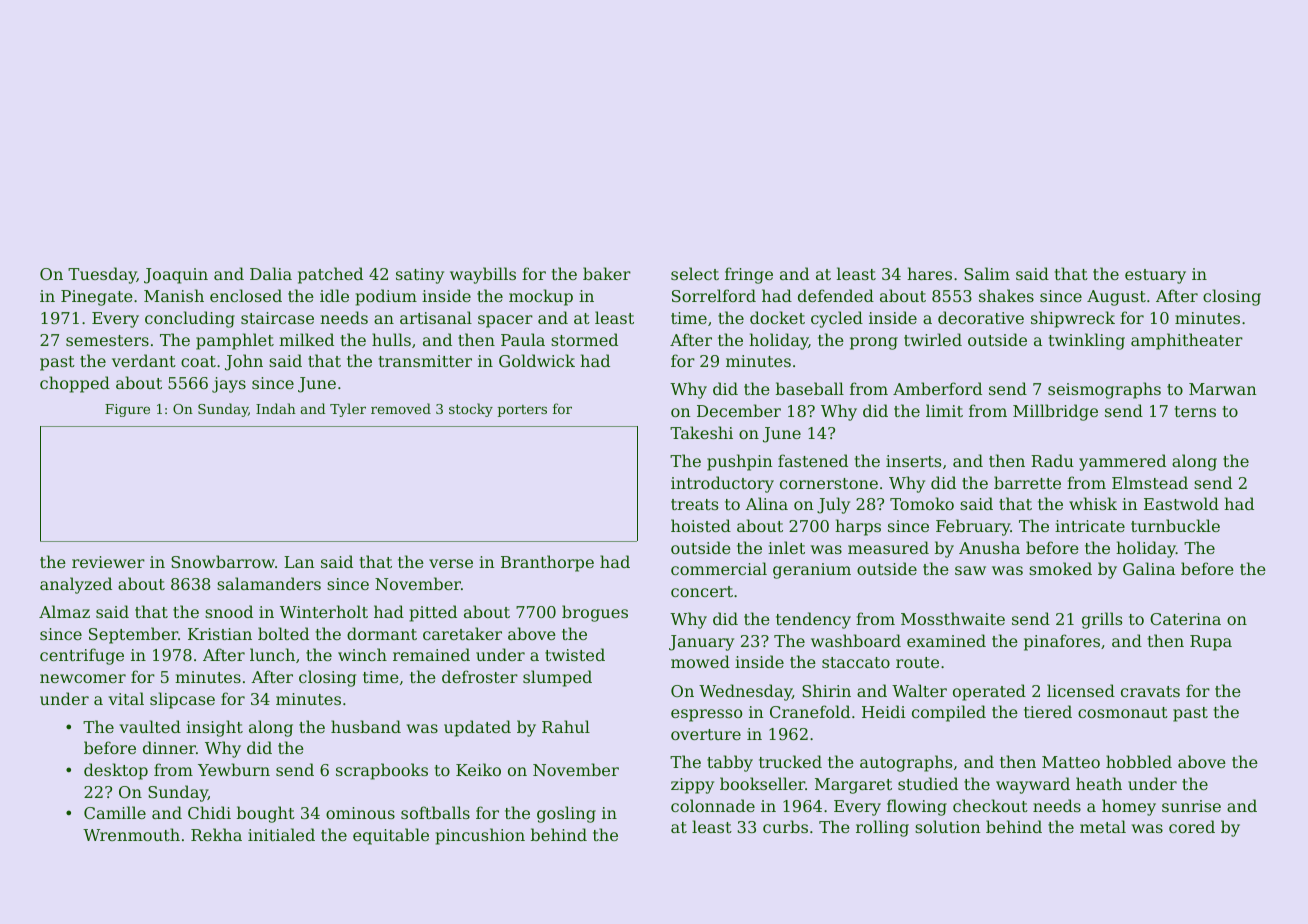 Image resolution: width=1308 pixels, height=924 pixels. What do you see at coordinates (917, 662) in the image?
I see `route` at bounding box center [917, 662].
